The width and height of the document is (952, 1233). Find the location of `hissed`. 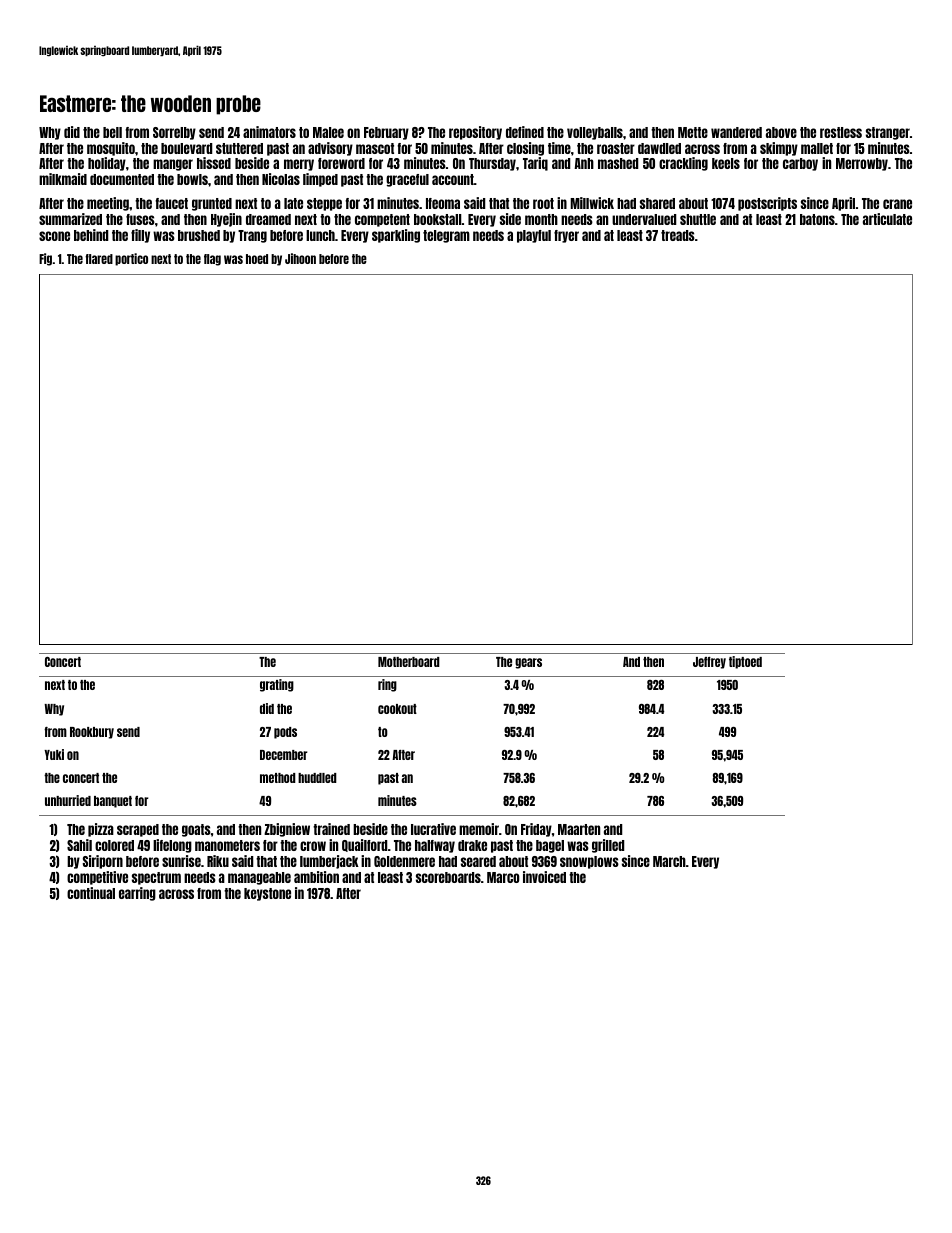

hissed is located at coordinates (214, 163).
